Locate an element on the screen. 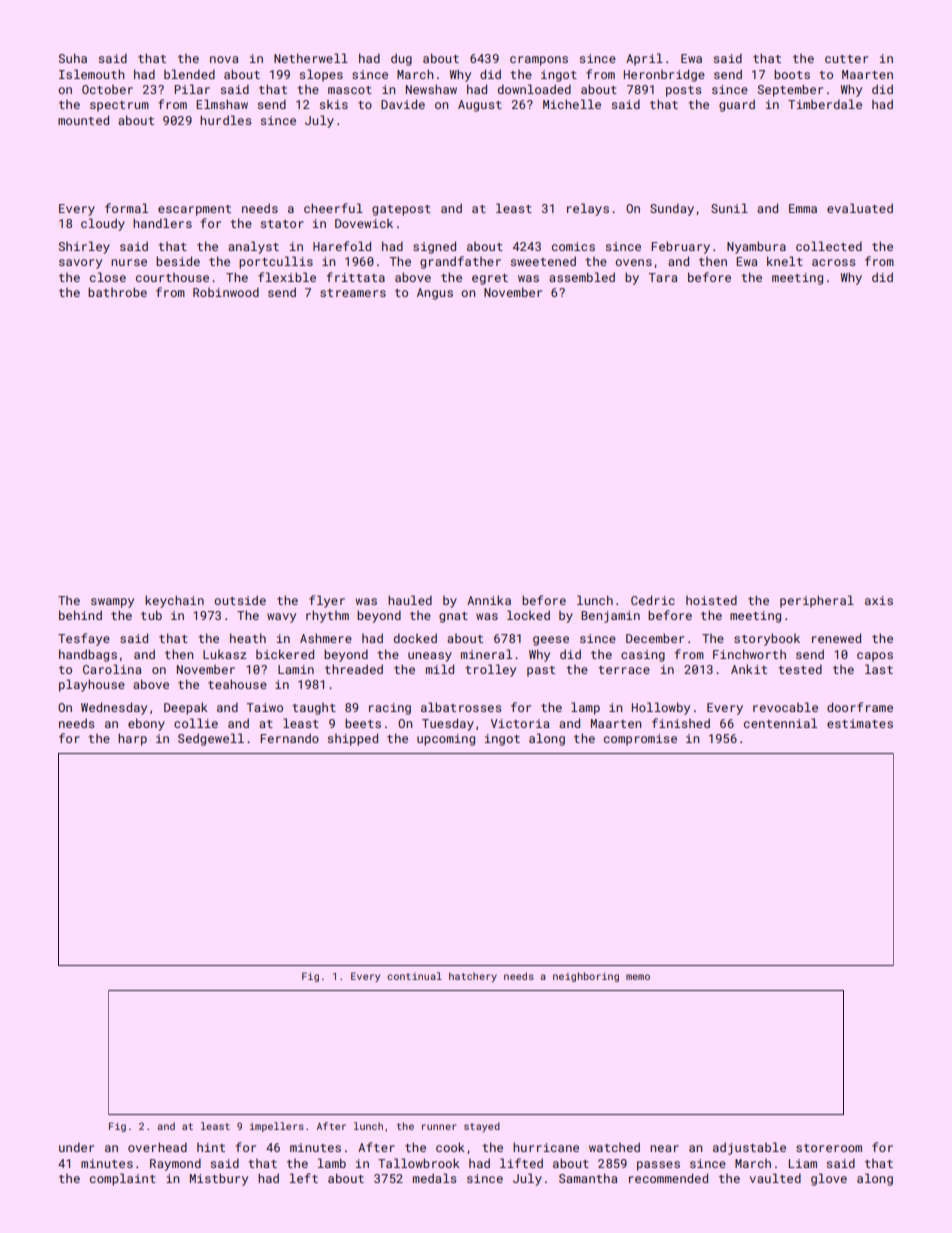 Image resolution: width=952 pixels, height=1233 pixels. Shirley is located at coordinates (84, 247).
